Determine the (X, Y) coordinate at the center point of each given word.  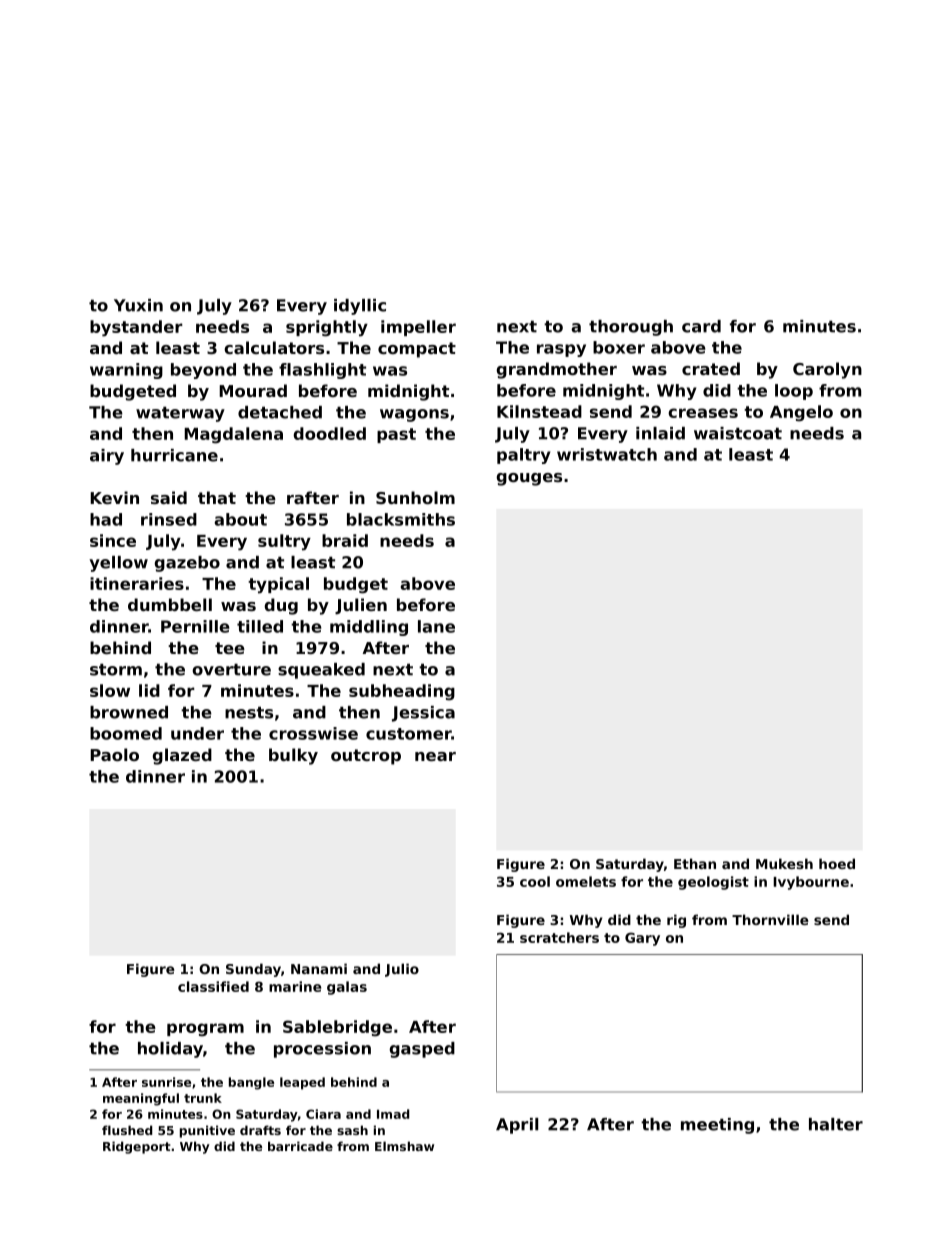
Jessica (423, 714)
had (106, 519)
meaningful (141, 1099)
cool (535, 881)
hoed (837, 863)
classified (213, 986)
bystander (136, 328)
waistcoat (738, 433)
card (701, 326)
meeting (717, 1126)
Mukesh (784, 863)
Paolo (114, 754)
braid (345, 540)
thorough (631, 328)
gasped (422, 1050)
